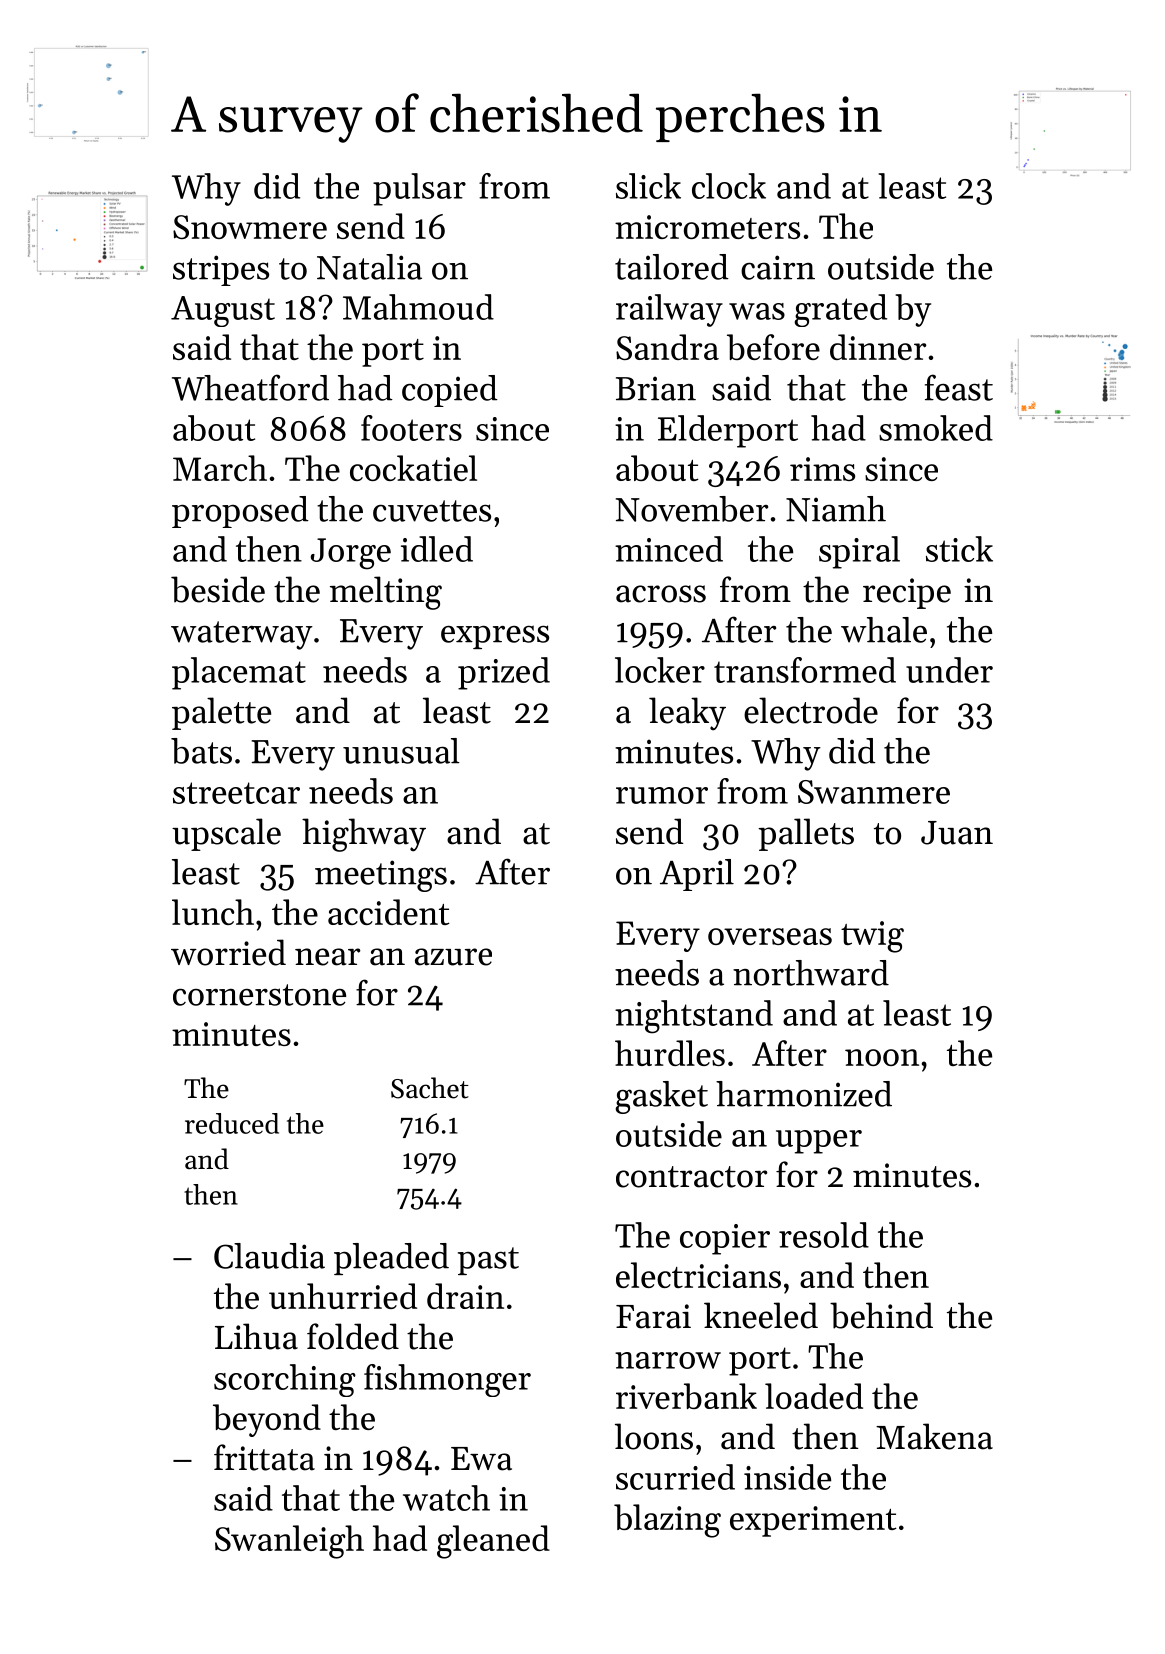 This screenshot has height=1654, width=1165. What do you see at coordinates (351, 554) in the screenshot?
I see `Jorge` at bounding box center [351, 554].
